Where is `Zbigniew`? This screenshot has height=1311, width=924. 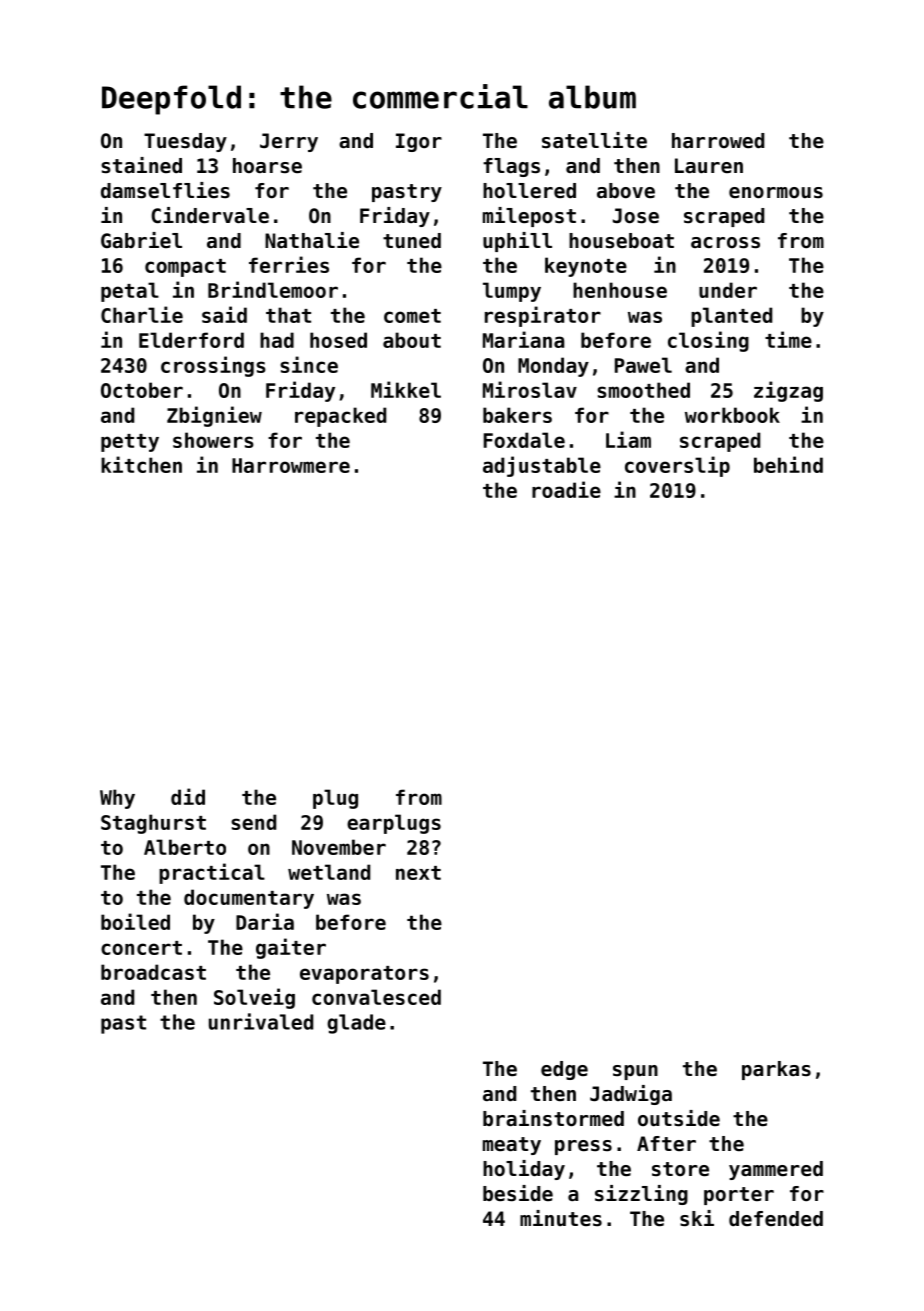 Zbigniew is located at coordinates (214, 416).
